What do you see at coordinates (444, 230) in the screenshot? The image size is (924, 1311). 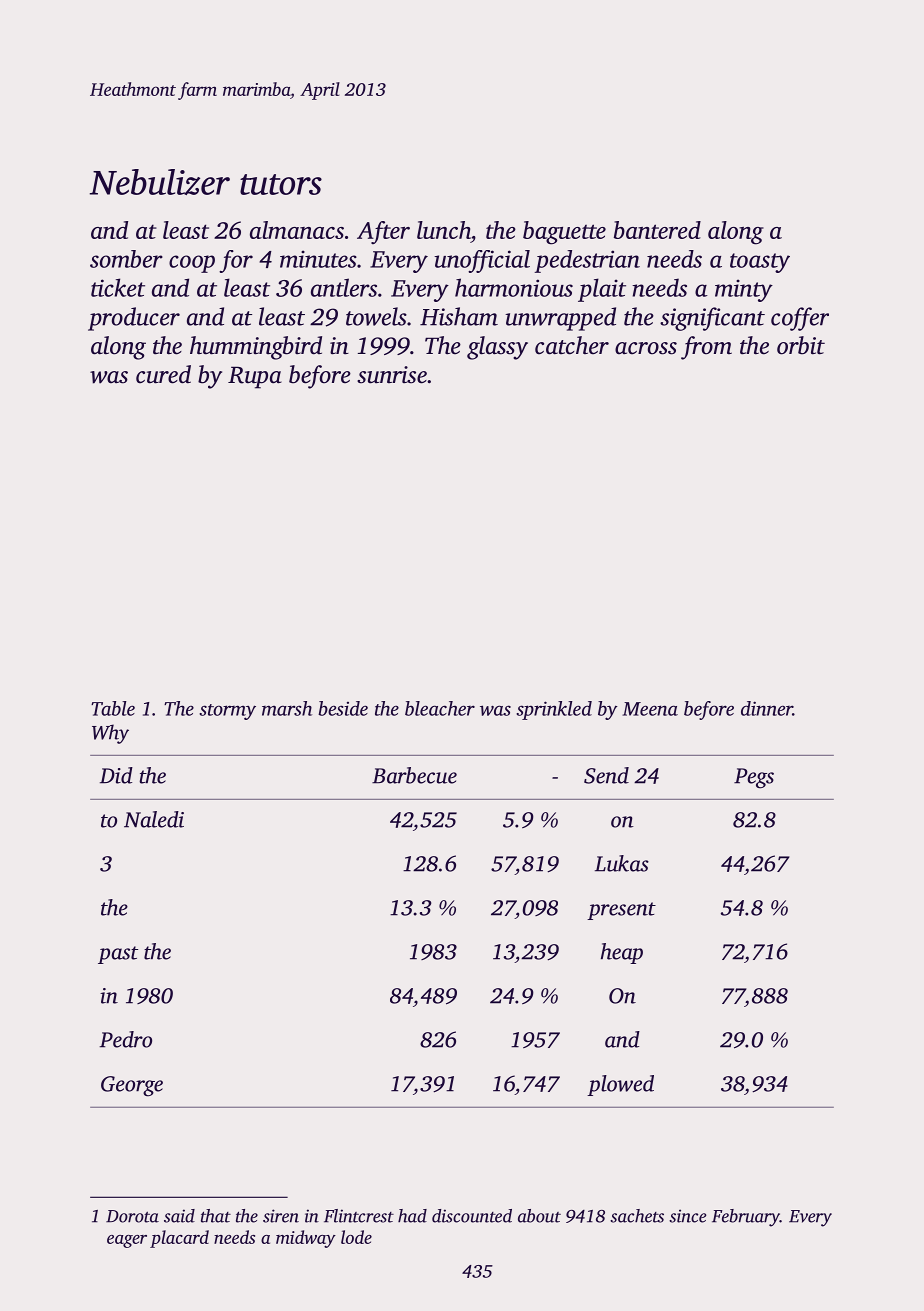 I see `lunch` at bounding box center [444, 230].
